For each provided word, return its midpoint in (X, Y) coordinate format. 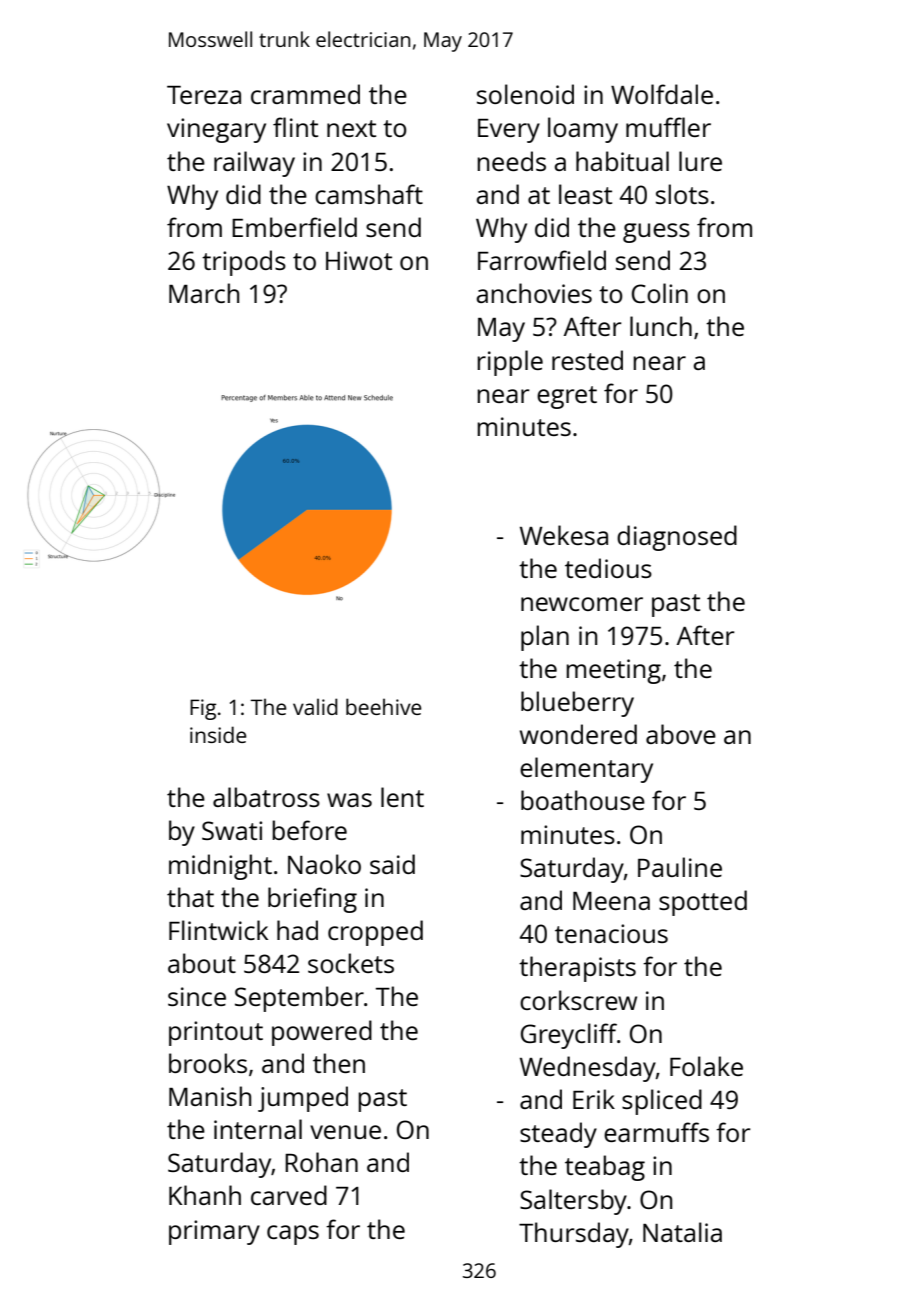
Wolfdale (662, 94)
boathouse (583, 800)
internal (258, 1129)
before (309, 830)
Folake (706, 1066)
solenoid (525, 94)
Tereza (204, 95)
